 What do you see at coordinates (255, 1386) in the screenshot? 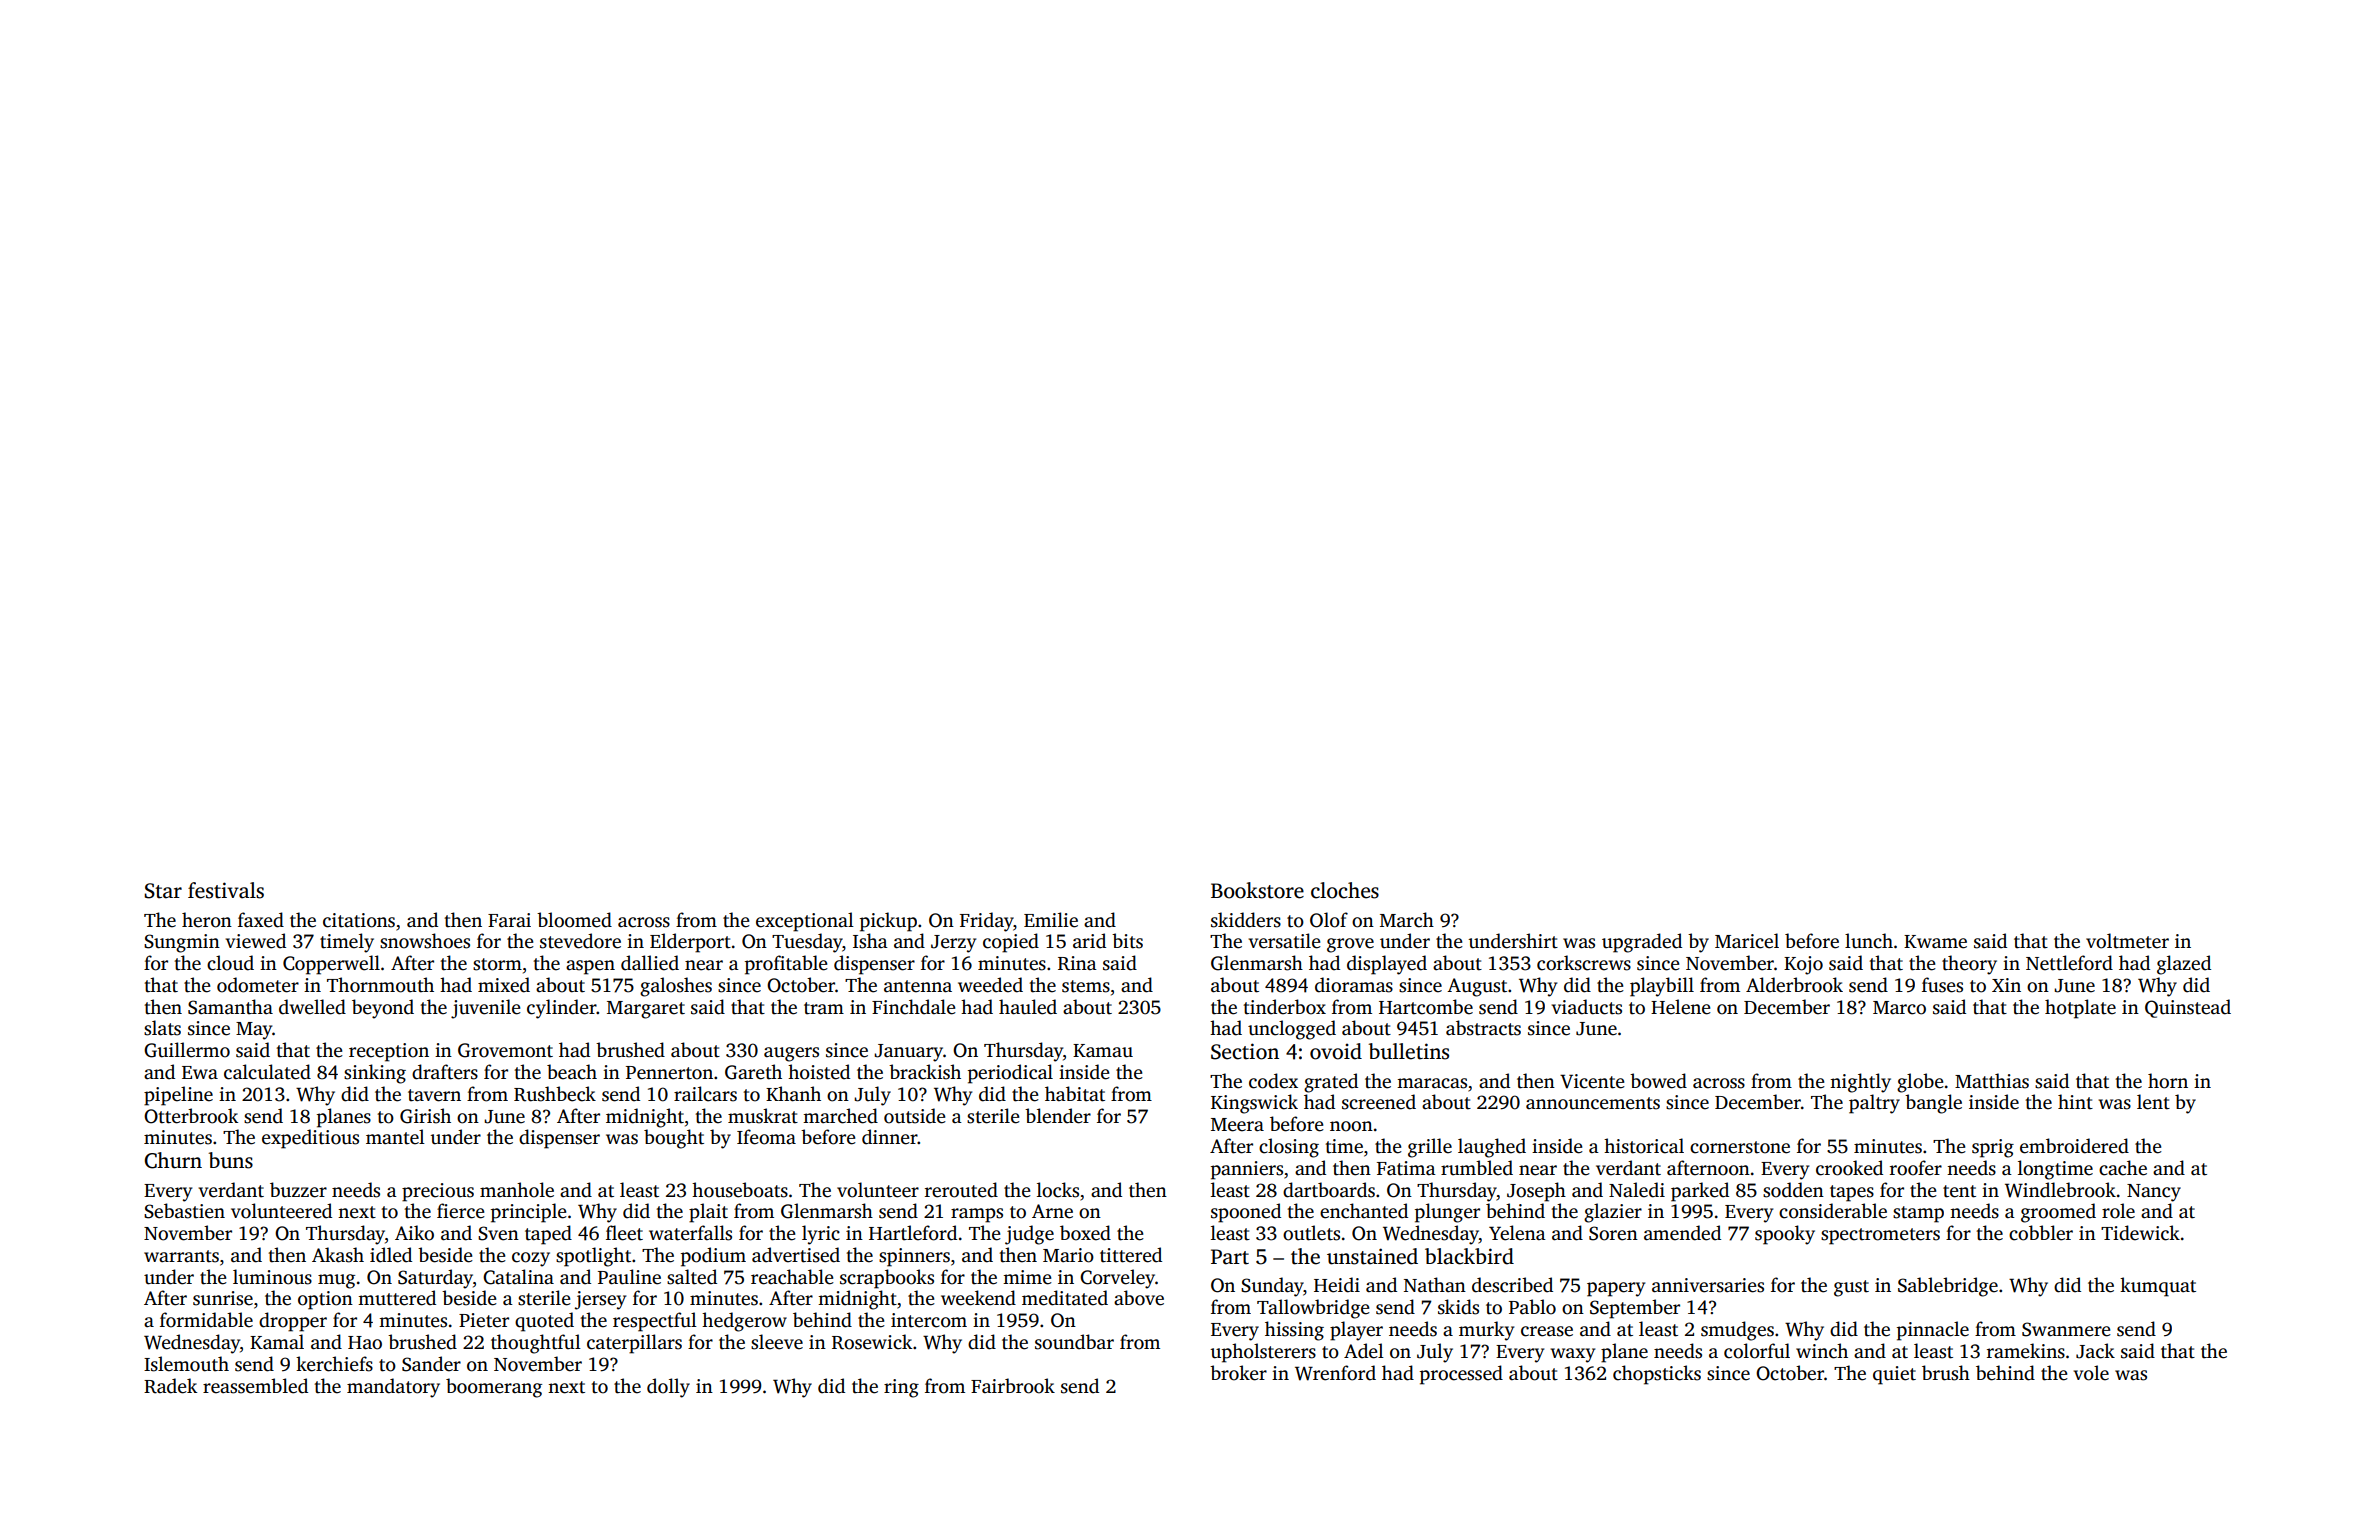
I see `reassembled` at bounding box center [255, 1386].
